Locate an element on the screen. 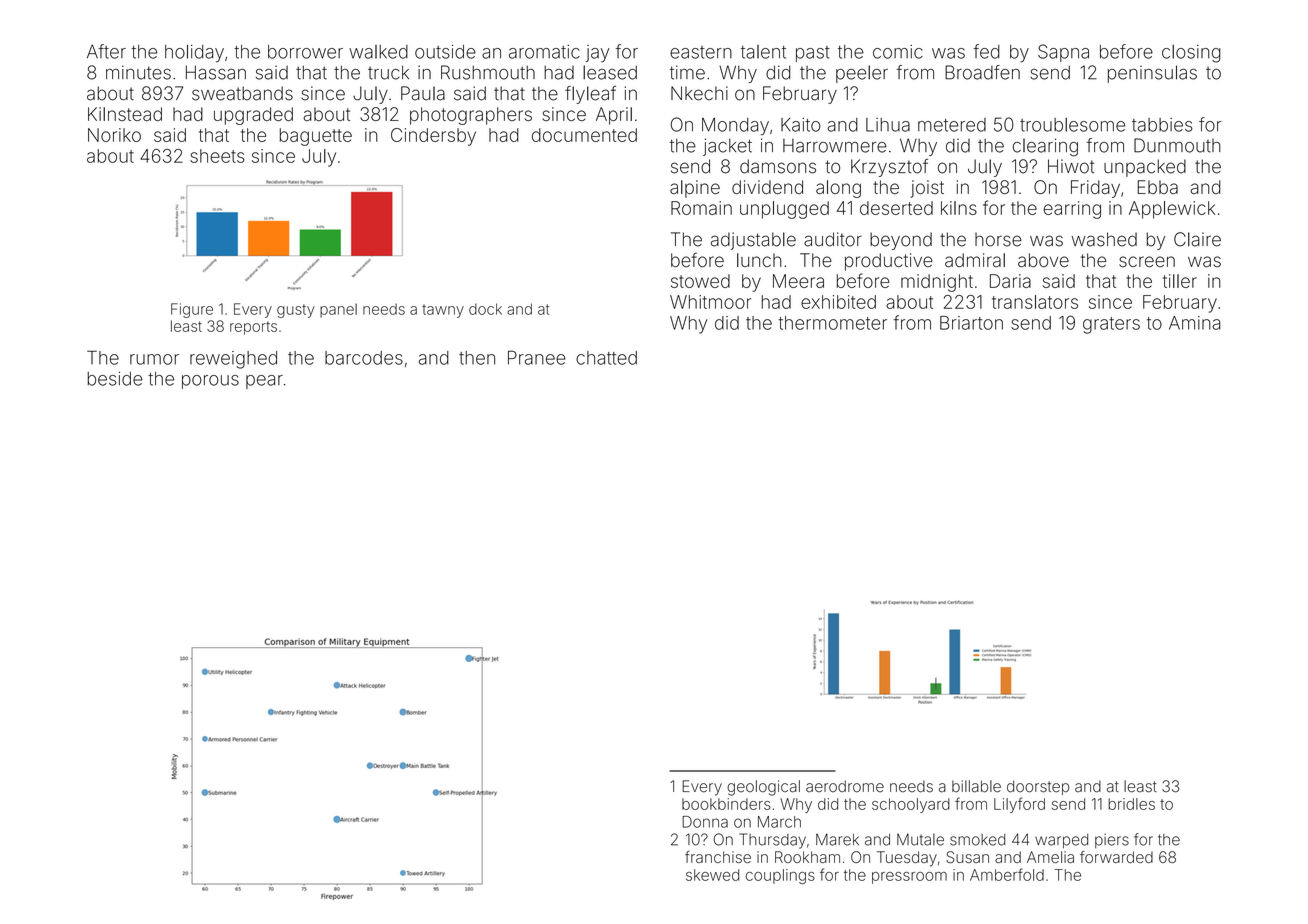 This screenshot has height=924, width=1308. thermometer is located at coordinates (832, 323).
